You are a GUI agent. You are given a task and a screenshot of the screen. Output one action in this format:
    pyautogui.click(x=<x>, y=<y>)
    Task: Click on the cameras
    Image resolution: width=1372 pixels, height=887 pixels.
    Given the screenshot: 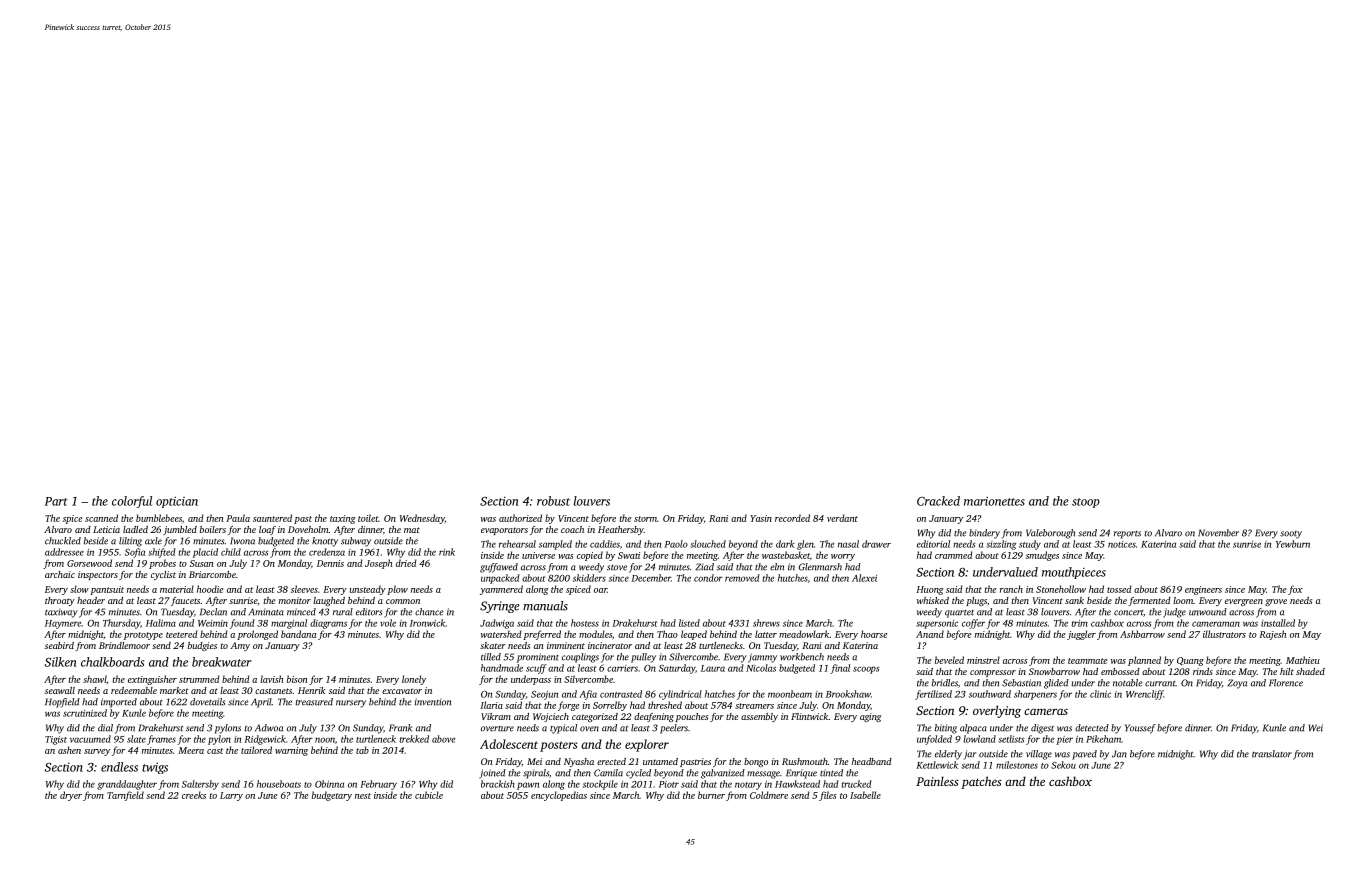 What is the action you would take?
    pyautogui.click(x=1046, y=711)
